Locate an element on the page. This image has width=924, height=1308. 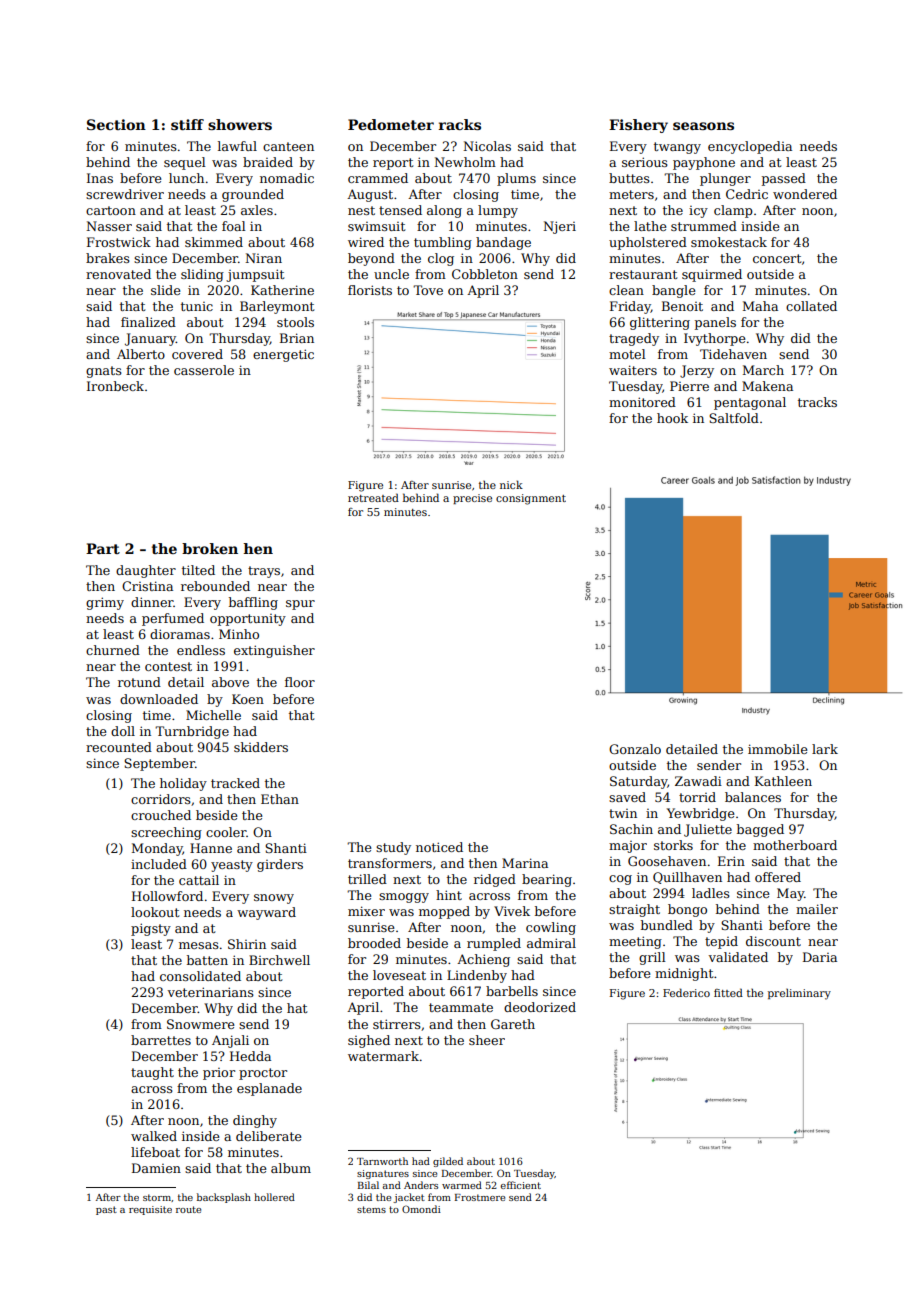
recounted is located at coordinates (119, 747).
